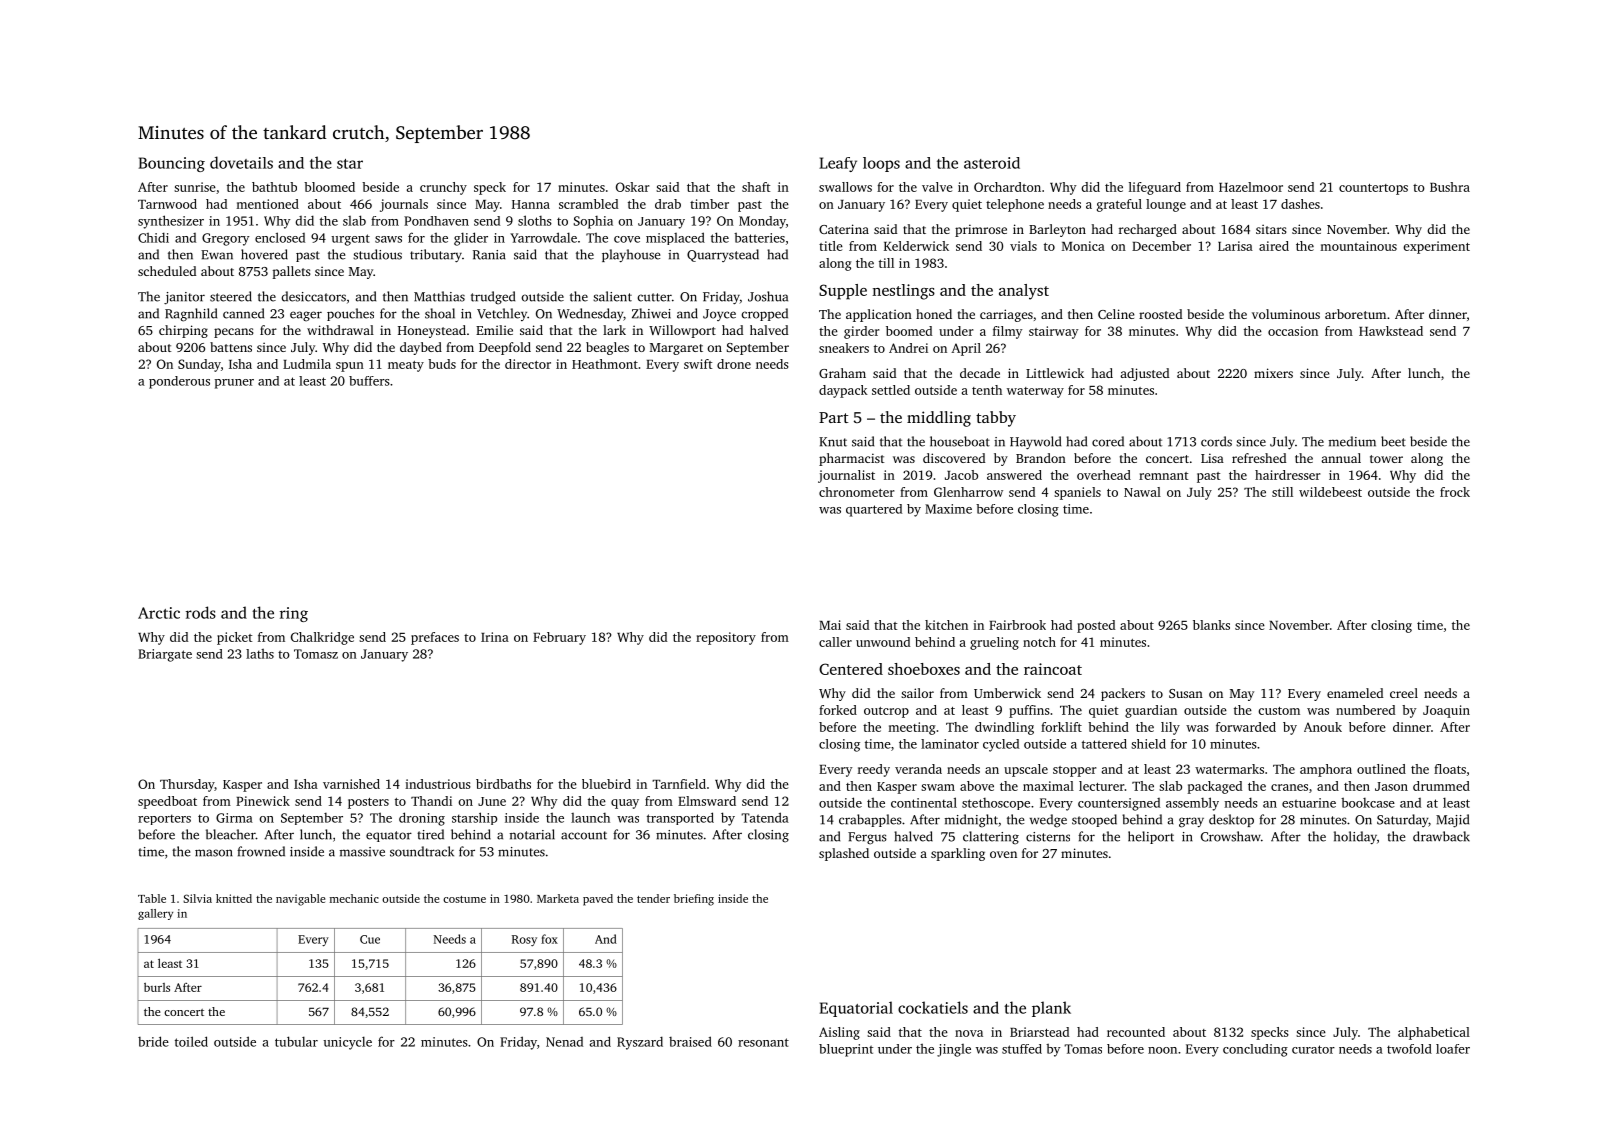 The width and height of the page is (1608, 1137). What do you see at coordinates (370, 939) in the page?
I see `Cue` at bounding box center [370, 939].
